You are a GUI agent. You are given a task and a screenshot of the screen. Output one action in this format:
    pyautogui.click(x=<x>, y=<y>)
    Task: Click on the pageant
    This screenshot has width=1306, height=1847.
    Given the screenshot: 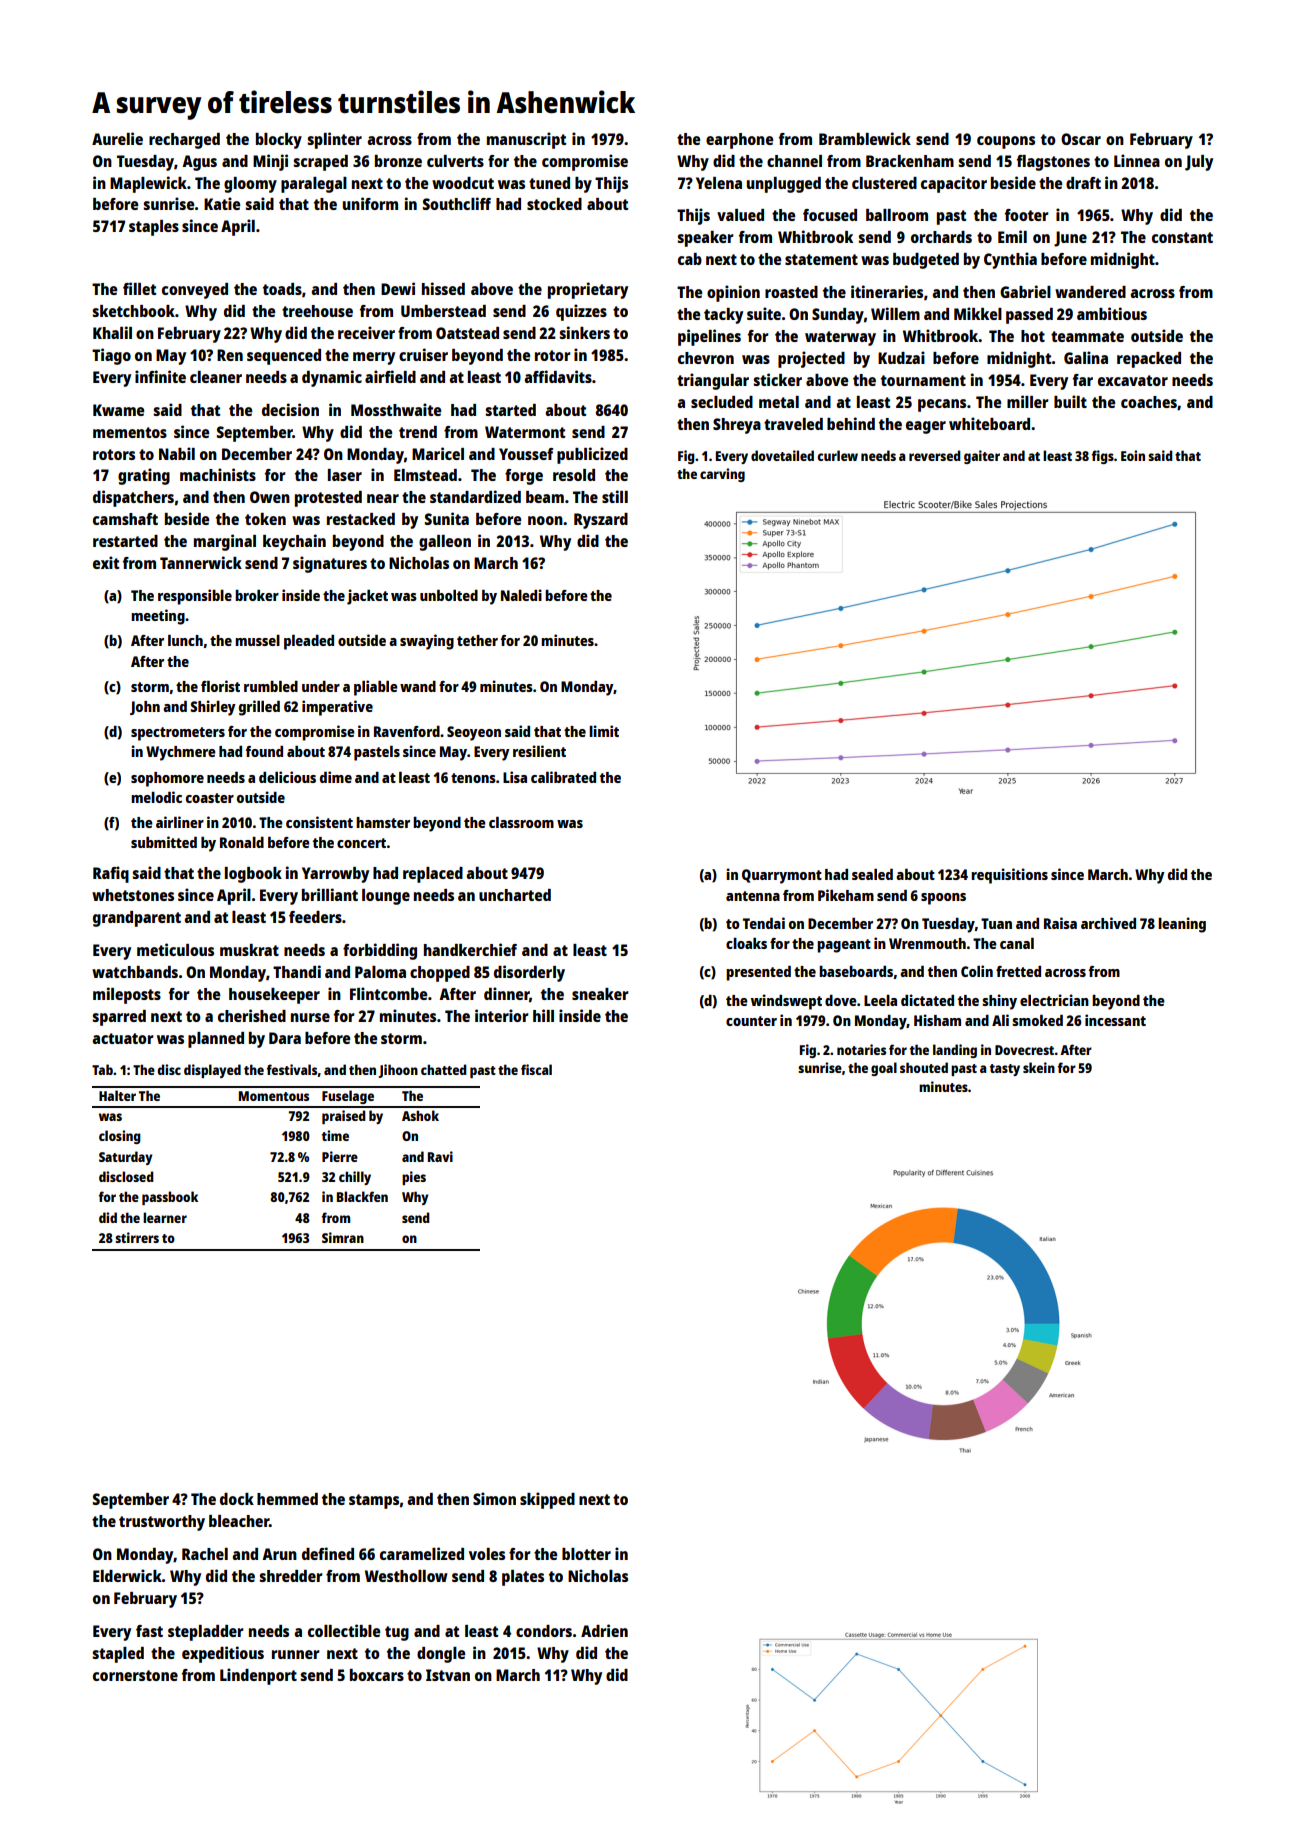 What is the action you would take?
    pyautogui.click(x=844, y=946)
